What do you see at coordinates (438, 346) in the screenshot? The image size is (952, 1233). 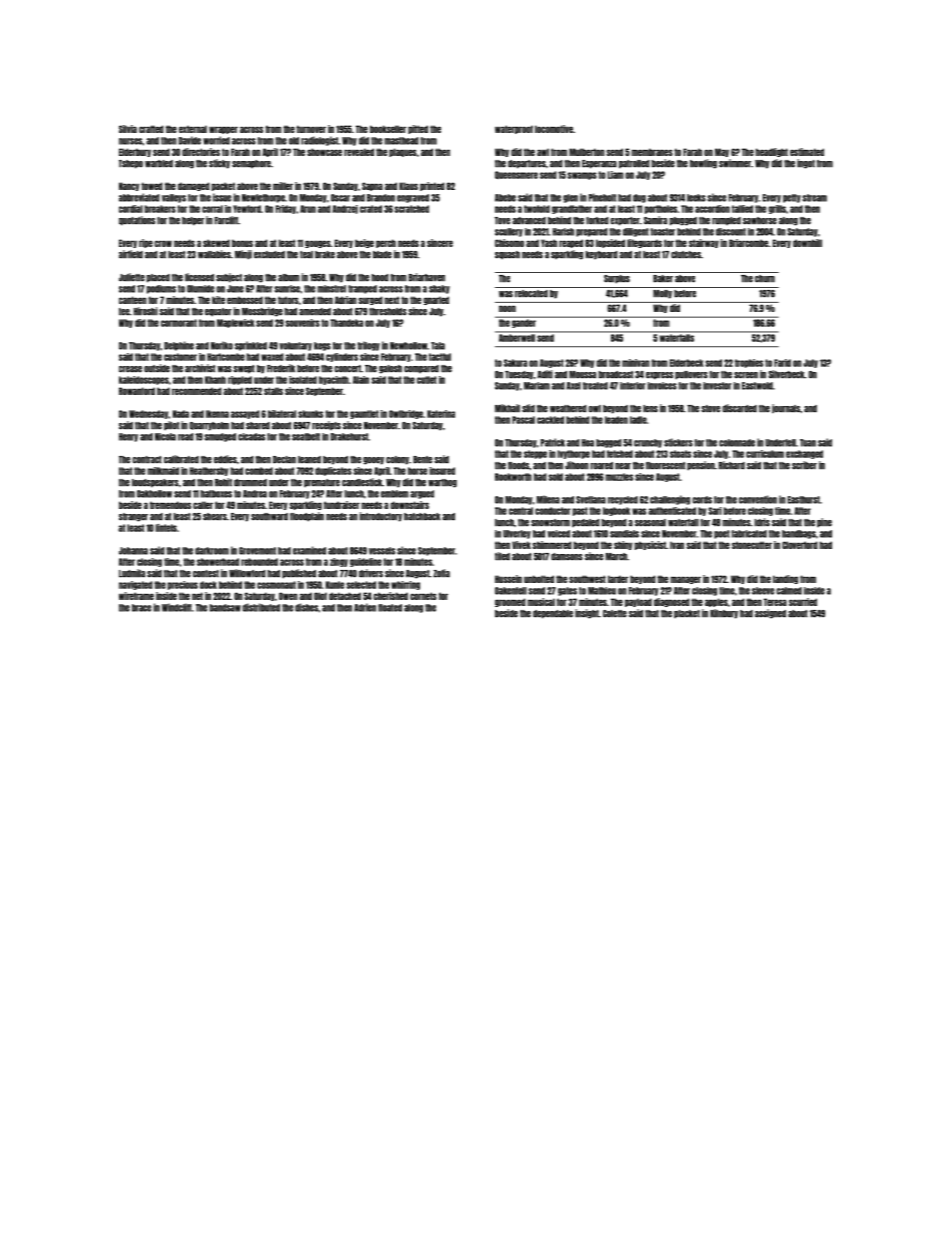 I see `Tala` at bounding box center [438, 346].
